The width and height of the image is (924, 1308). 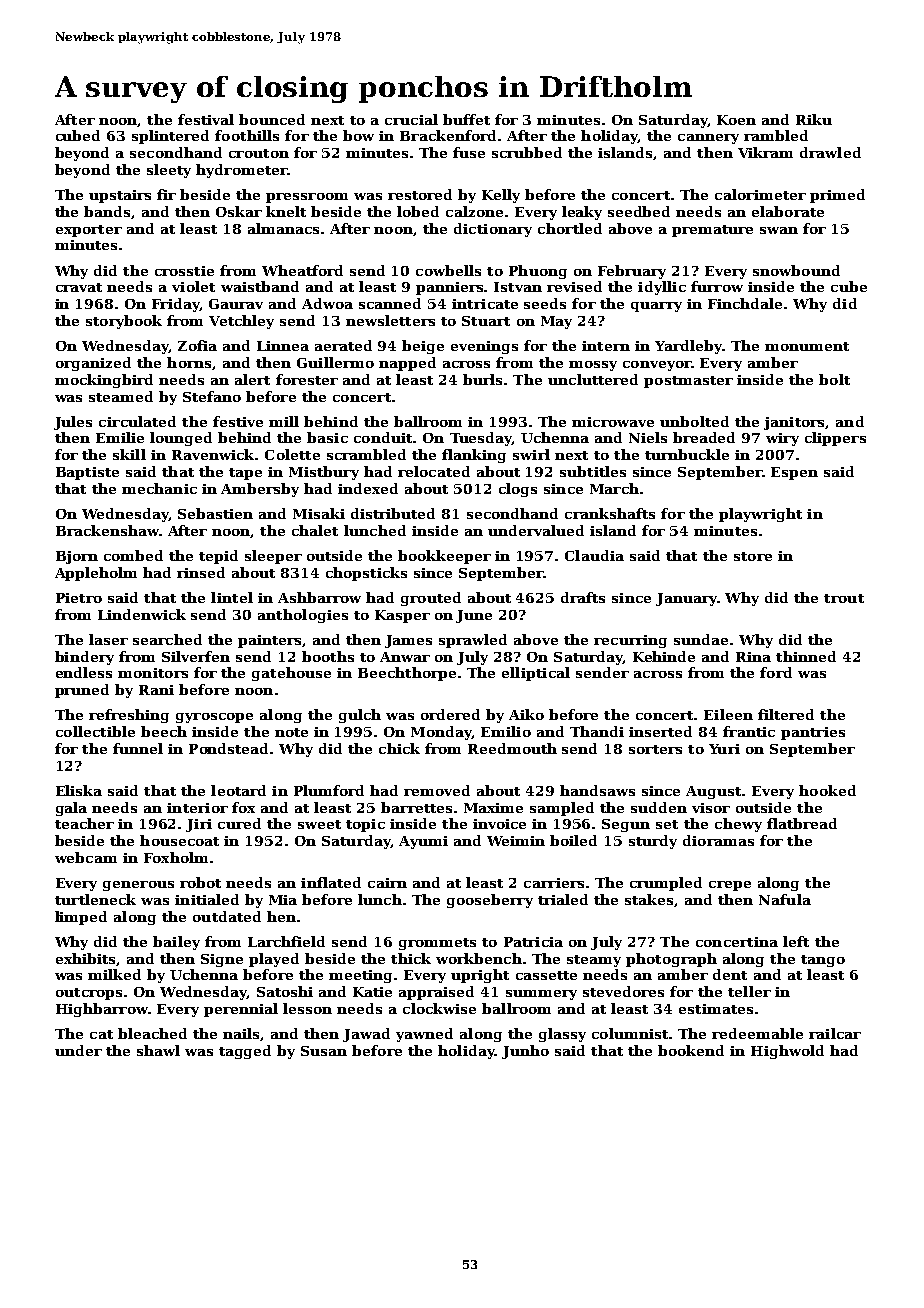 What do you see at coordinates (158, 1050) in the image?
I see `shawl` at bounding box center [158, 1050].
